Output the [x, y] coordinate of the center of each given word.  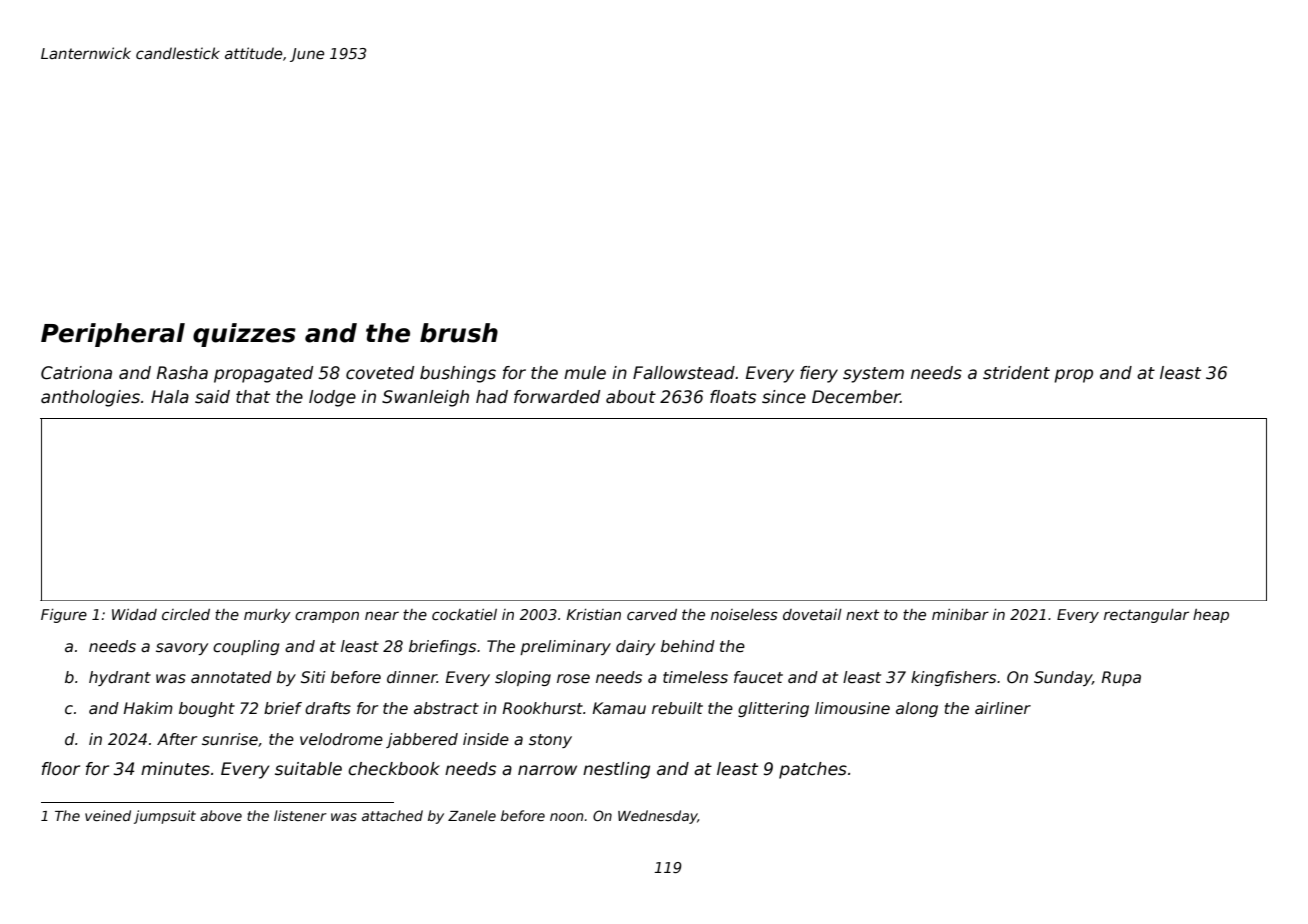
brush [459, 333]
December [856, 397]
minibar [960, 614]
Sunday [1063, 678]
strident [1016, 373]
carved [652, 614]
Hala [170, 397]
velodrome [341, 739]
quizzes [244, 335]
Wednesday [658, 817]
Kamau [619, 708]
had [492, 397]
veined [108, 815]
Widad [134, 614]
